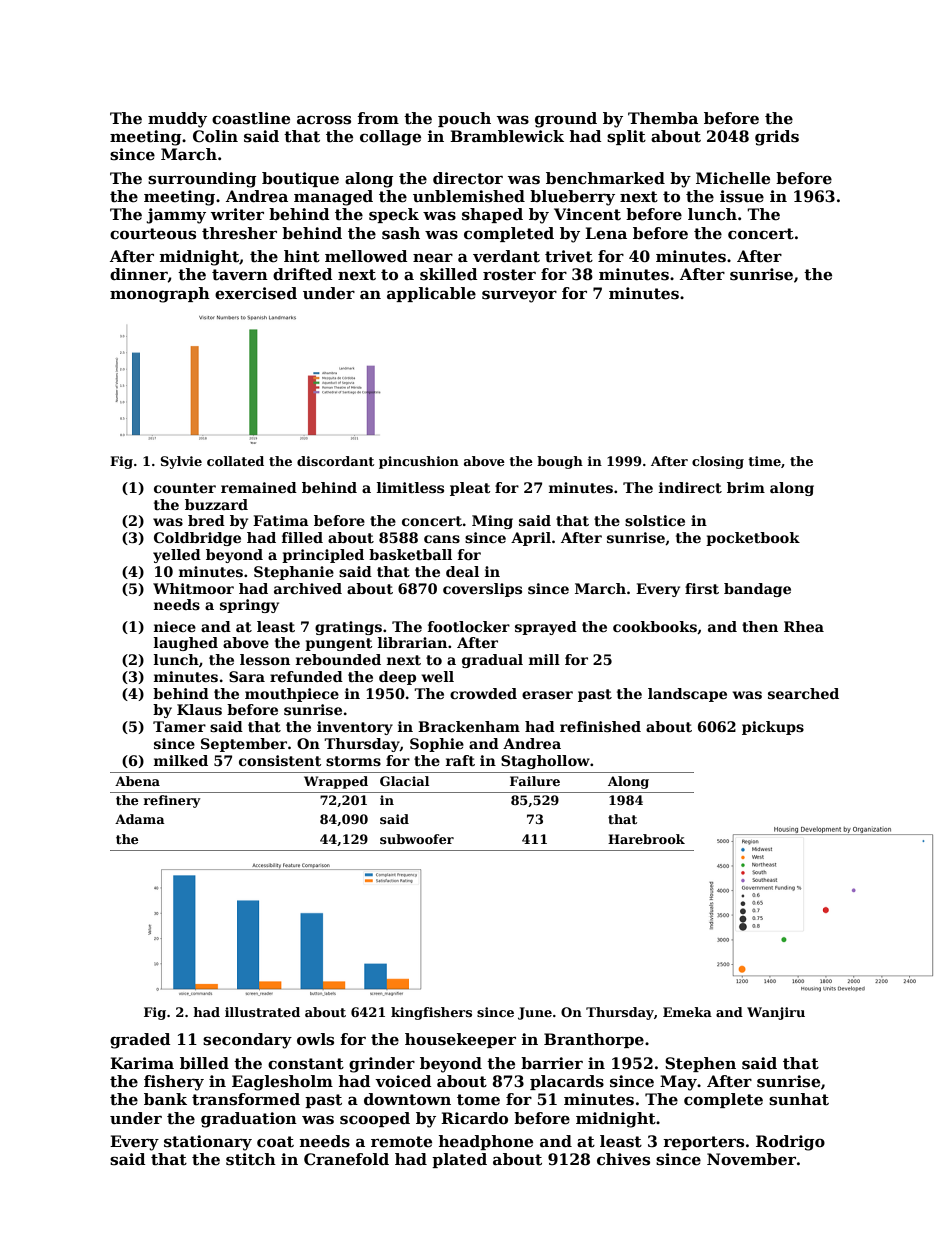 The height and width of the image is (1233, 952). What do you see at coordinates (718, 462) in the image?
I see `closing` at bounding box center [718, 462].
